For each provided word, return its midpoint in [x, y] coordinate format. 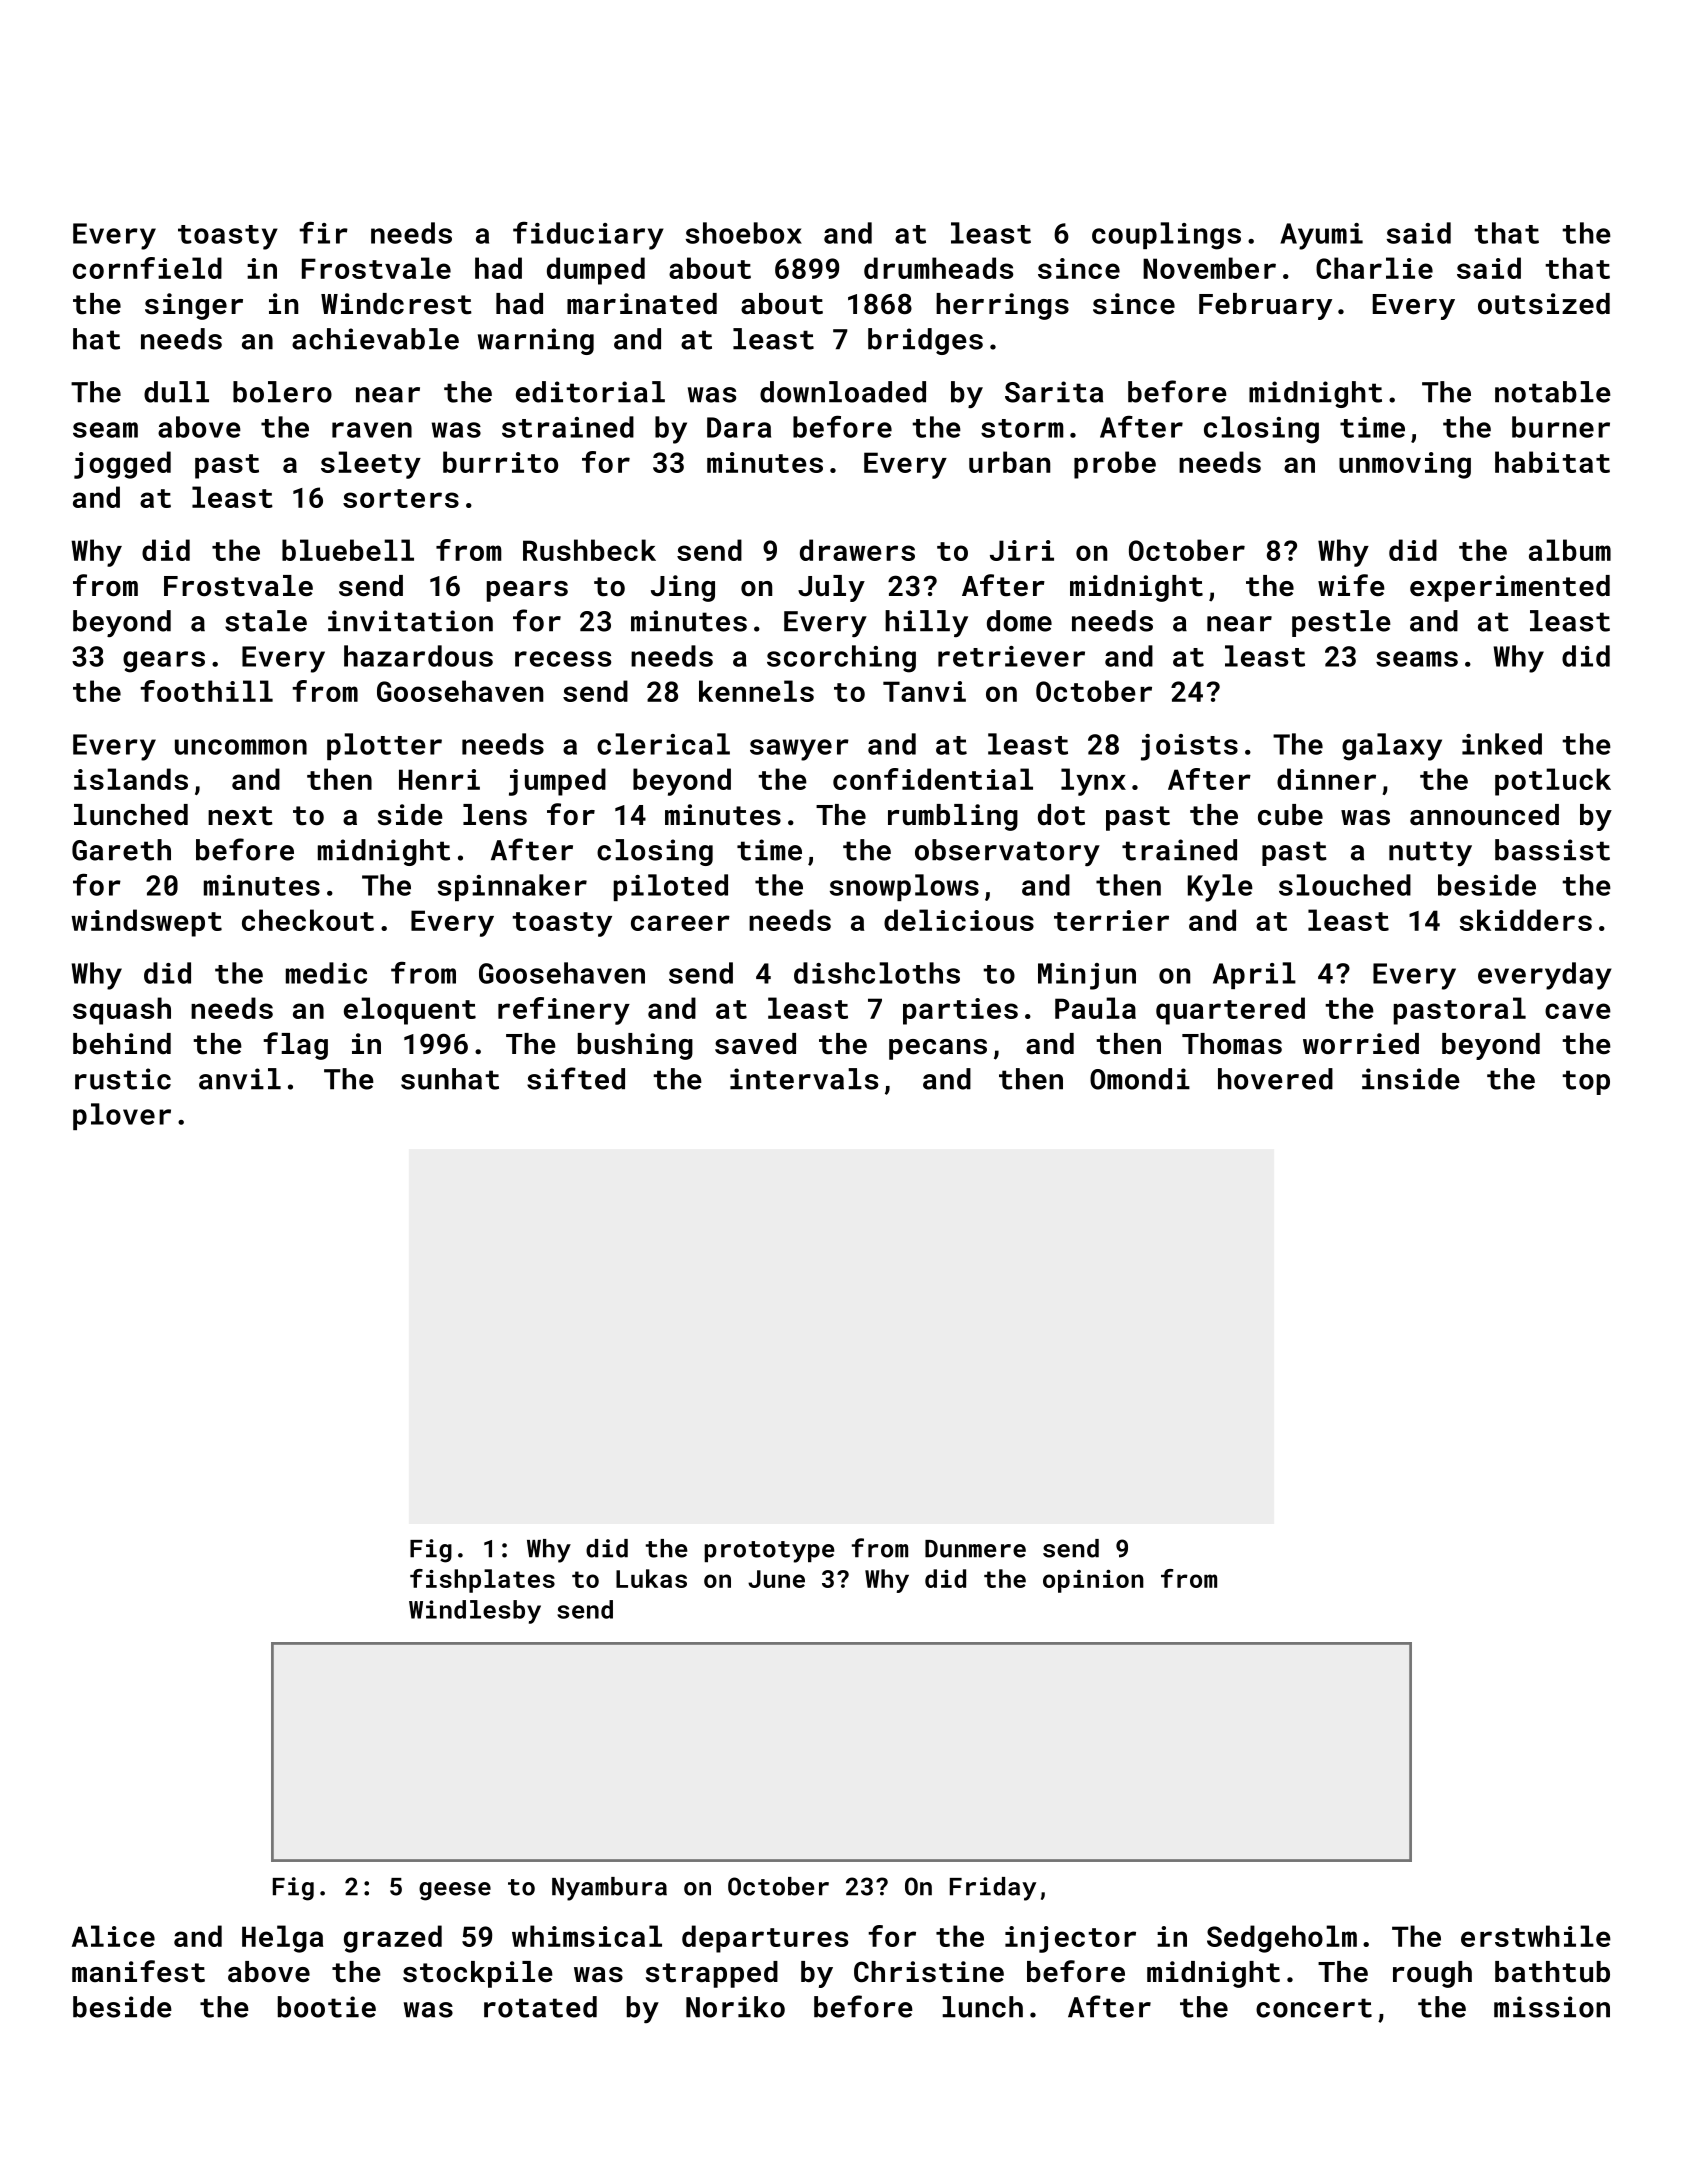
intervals [804, 1079]
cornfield [147, 268]
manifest [138, 1971]
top [1586, 1082]
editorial [590, 392]
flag [295, 1046]
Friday [993, 1889]
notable [1553, 392]
